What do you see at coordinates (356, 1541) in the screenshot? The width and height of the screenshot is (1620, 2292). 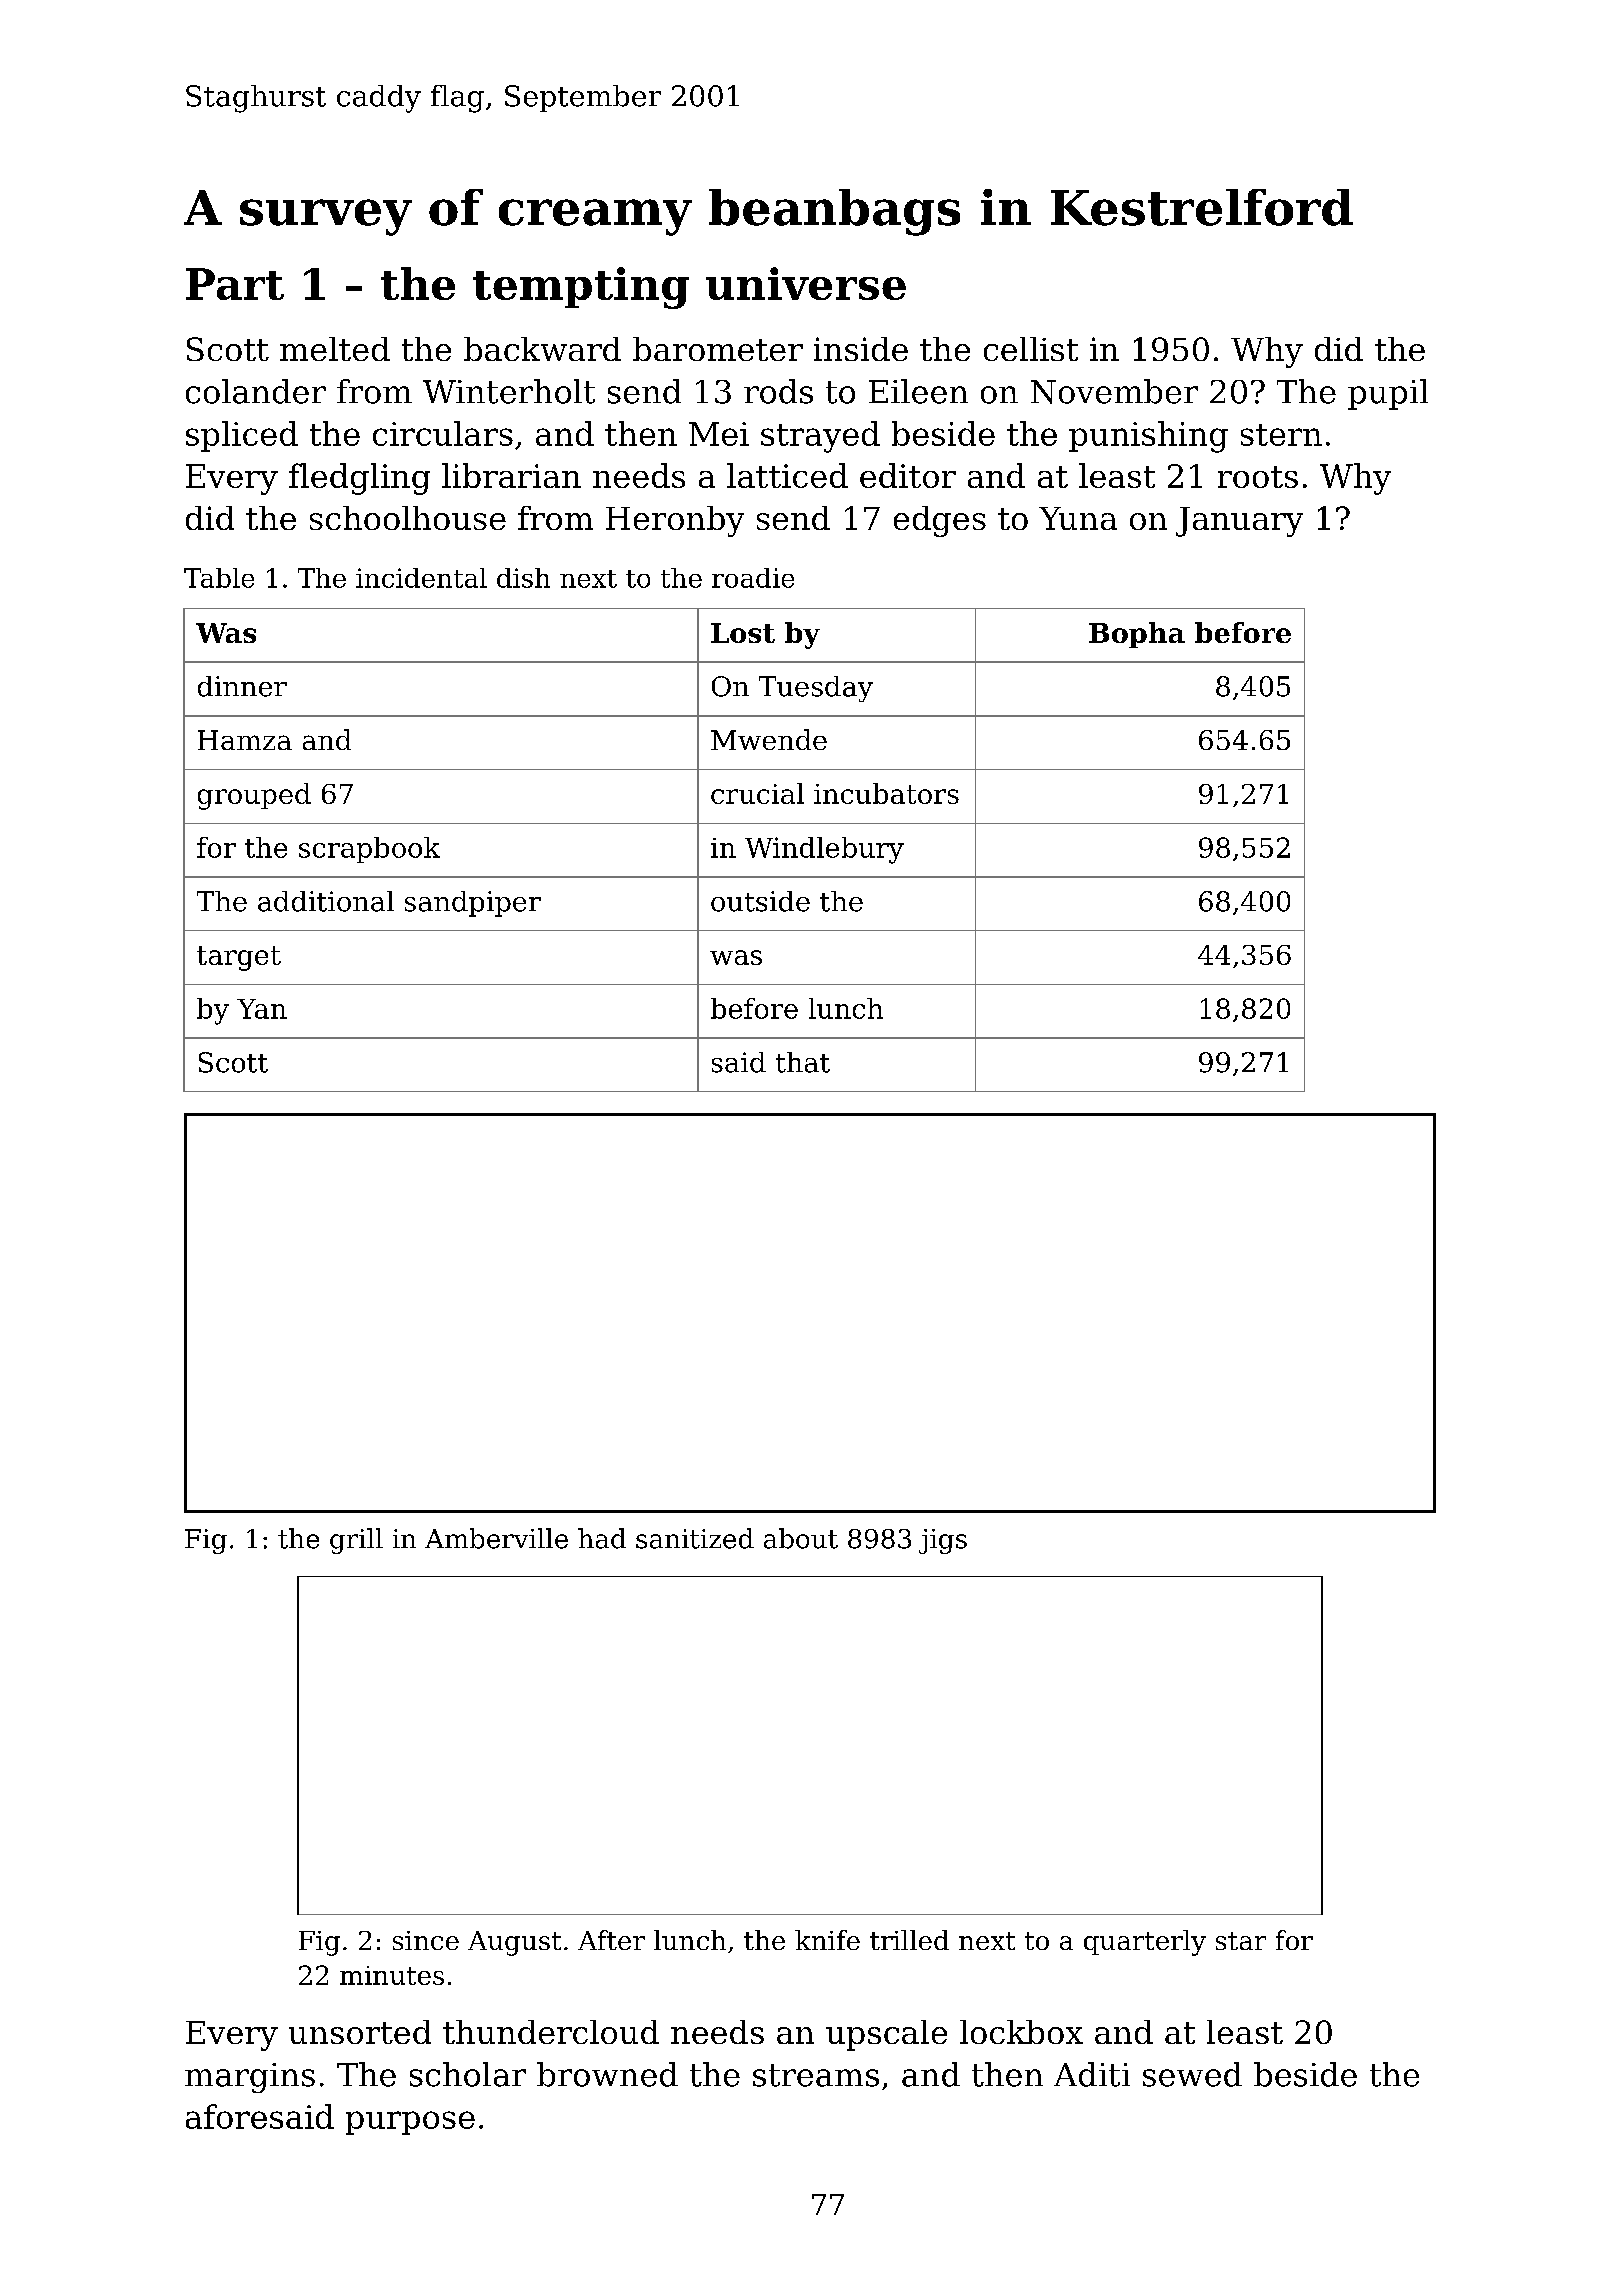 I see `grill` at bounding box center [356, 1541].
